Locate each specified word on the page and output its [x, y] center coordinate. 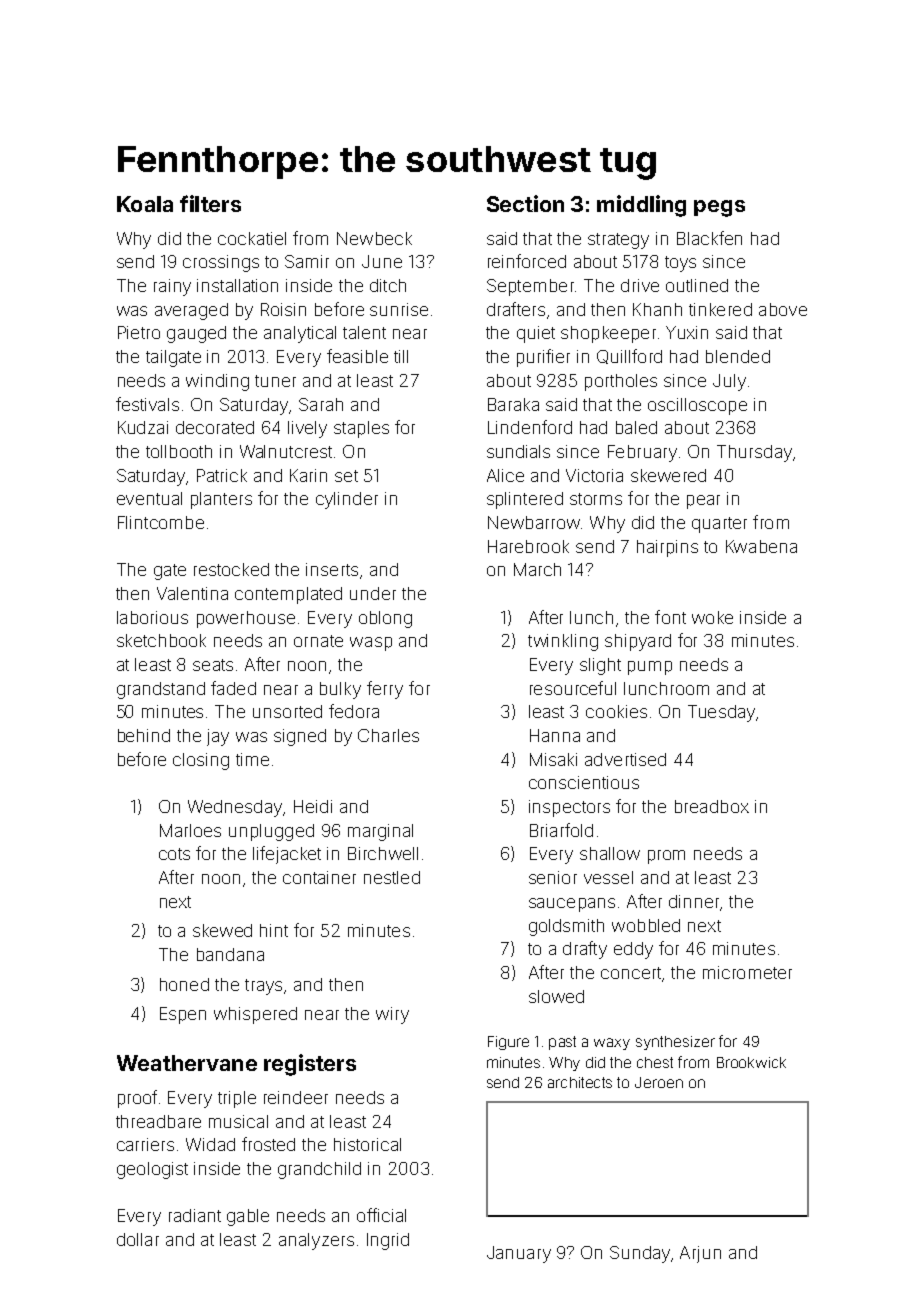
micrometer [747, 972]
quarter [719, 525]
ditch [388, 285]
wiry [392, 1015]
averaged [191, 311]
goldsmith [566, 927]
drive [640, 285]
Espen [183, 1015]
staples [361, 429]
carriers [145, 1144]
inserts [332, 569]
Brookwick [751, 1062]
